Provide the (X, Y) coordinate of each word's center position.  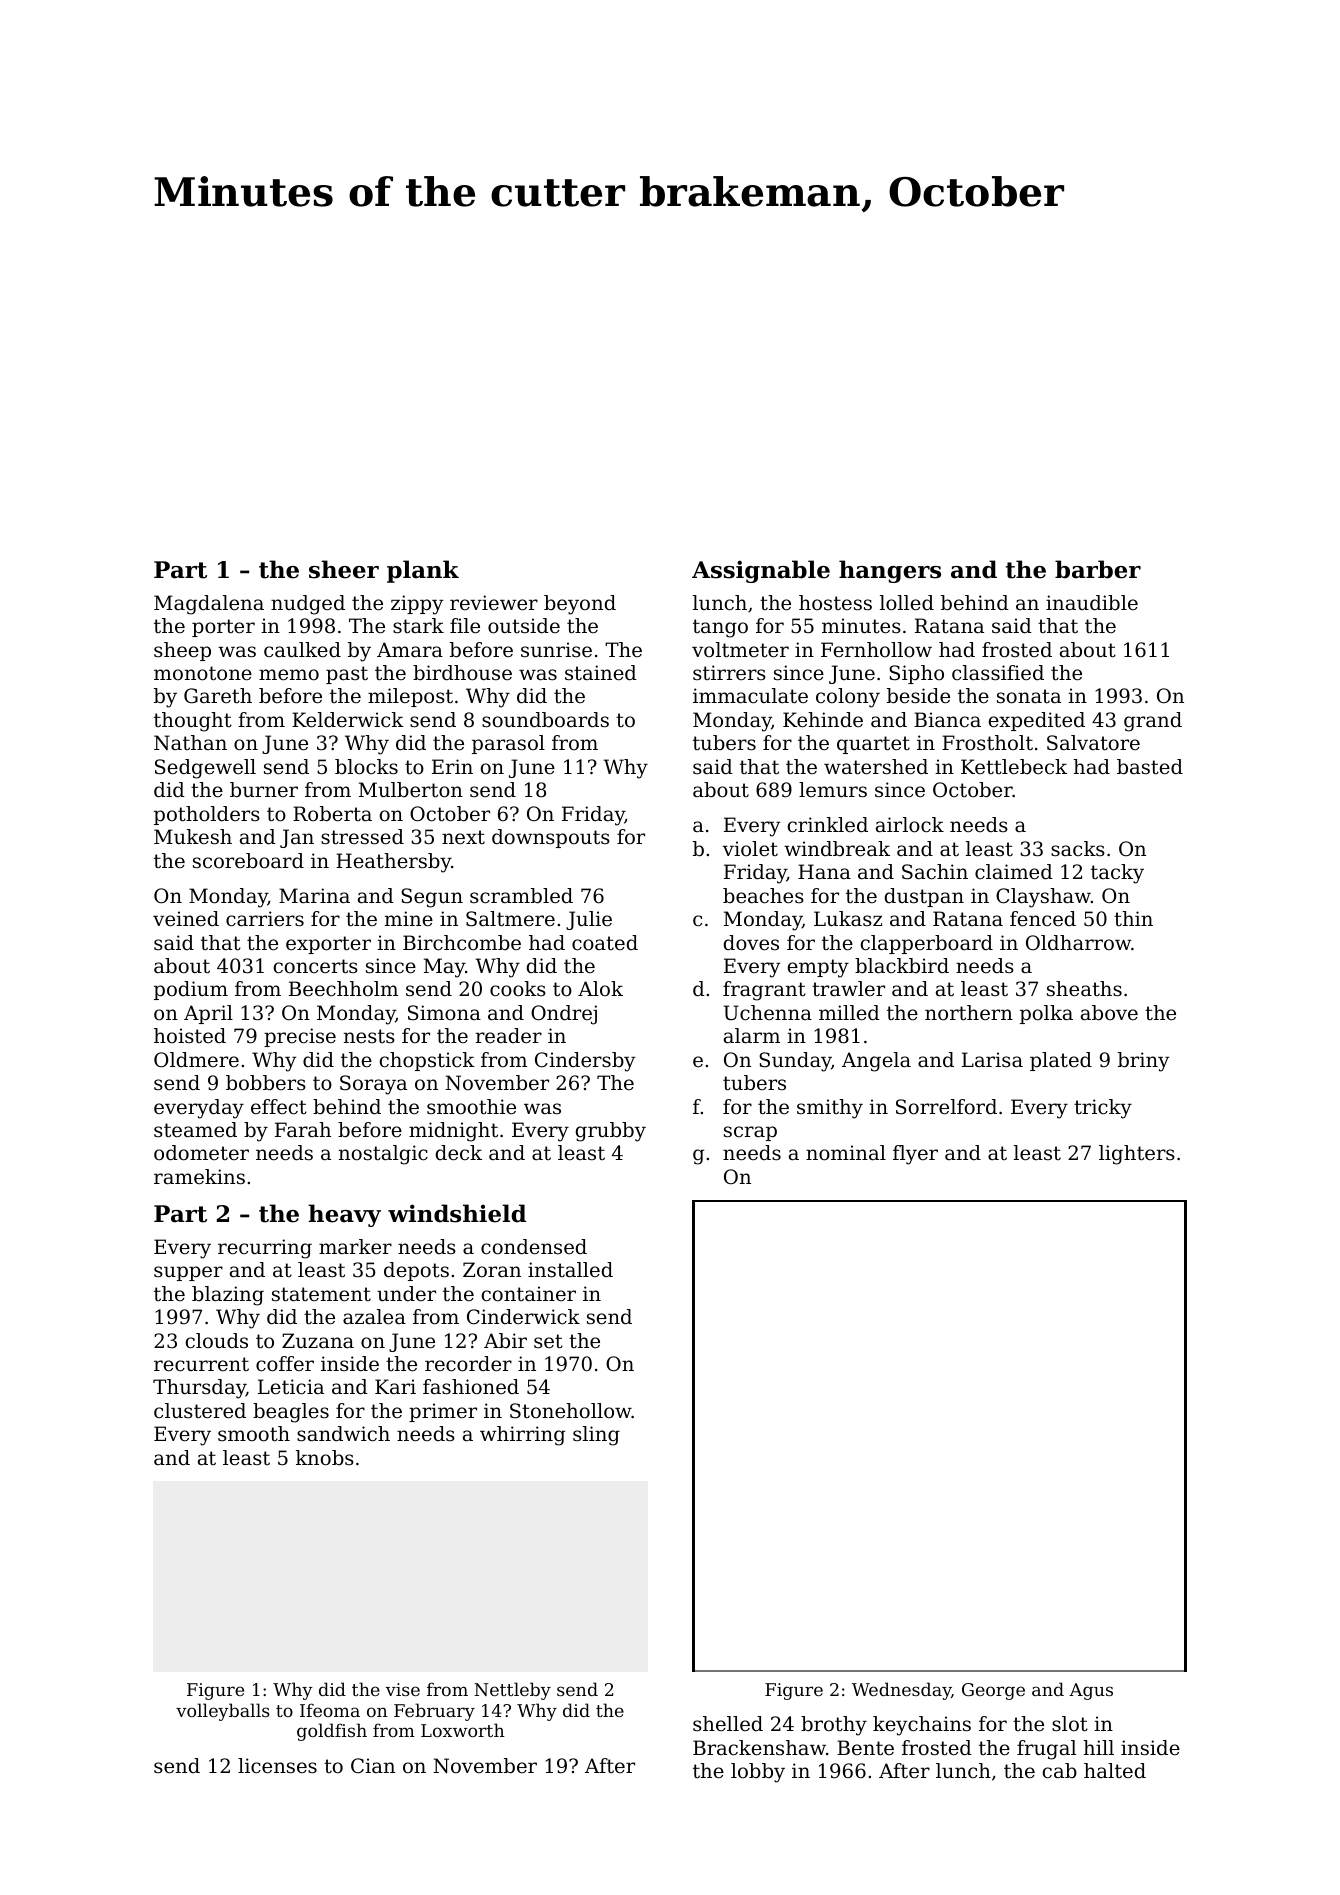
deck (459, 1153)
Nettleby (512, 1691)
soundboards (545, 720)
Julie (589, 920)
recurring (265, 1249)
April (208, 1014)
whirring (522, 1436)
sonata (1029, 696)
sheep (182, 651)
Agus (1091, 1691)
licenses (277, 1766)
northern (969, 1013)
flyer (915, 1155)
